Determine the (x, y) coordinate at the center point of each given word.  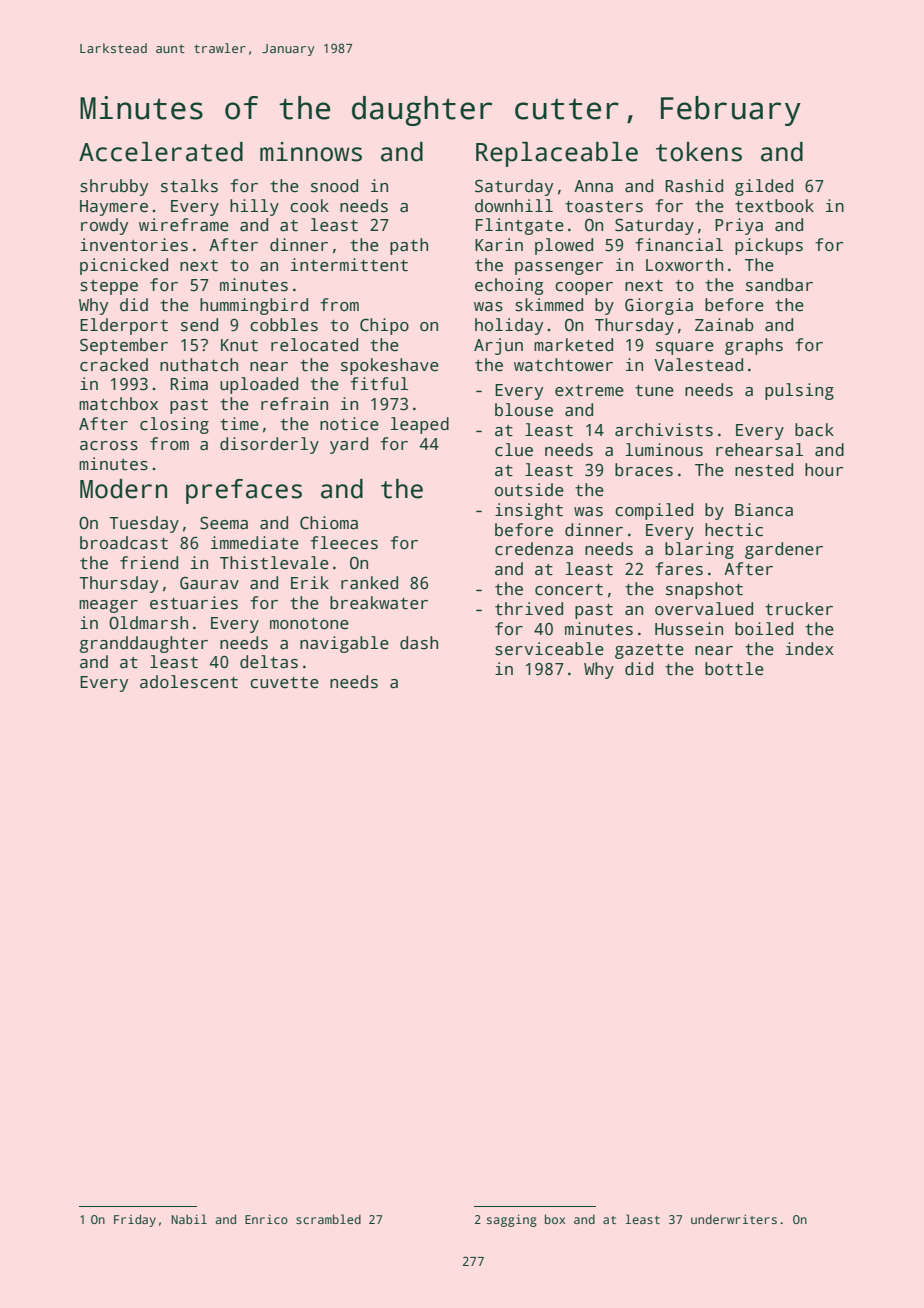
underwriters (734, 1219)
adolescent (189, 682)
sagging (512, 1221)
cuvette (284, 683)
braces (644, 470)
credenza (534, 549)
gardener (784, 550)
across (109, 446)
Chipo (384, 326)
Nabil (189, 1219)
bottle (734, 669)
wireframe (184, 225)
